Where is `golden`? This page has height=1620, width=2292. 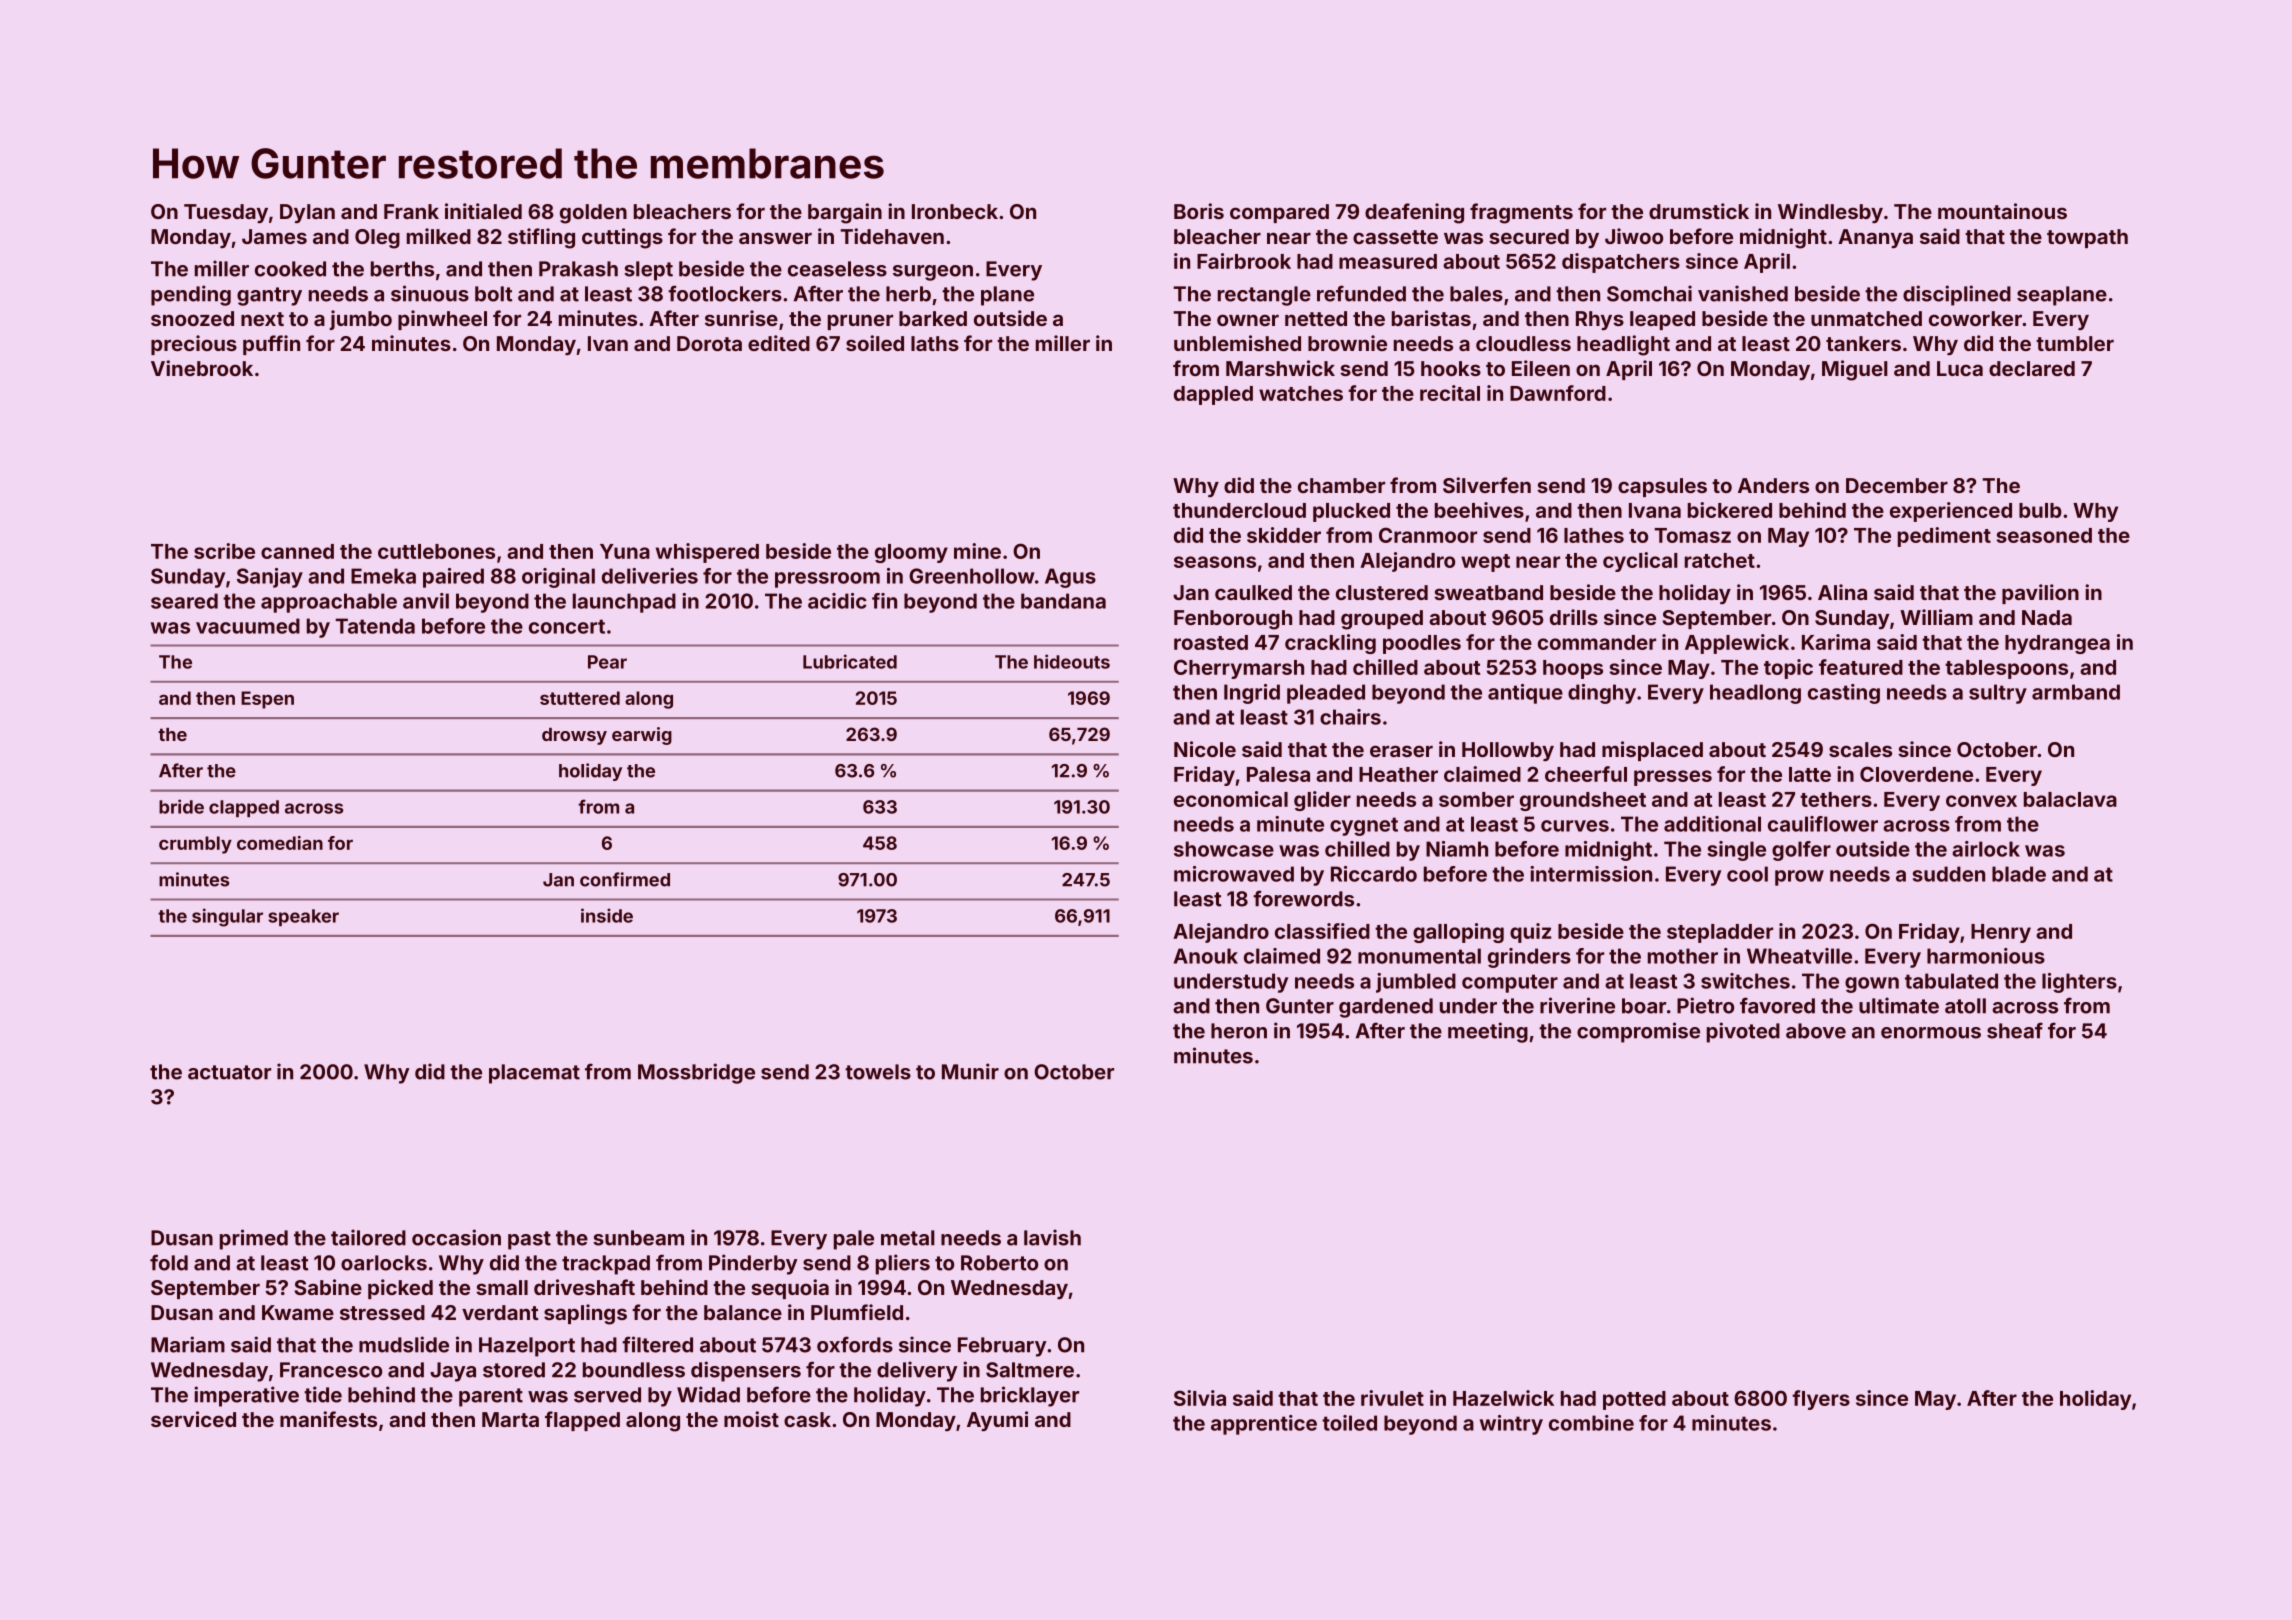 golden is located at coordinates (593, 214).
